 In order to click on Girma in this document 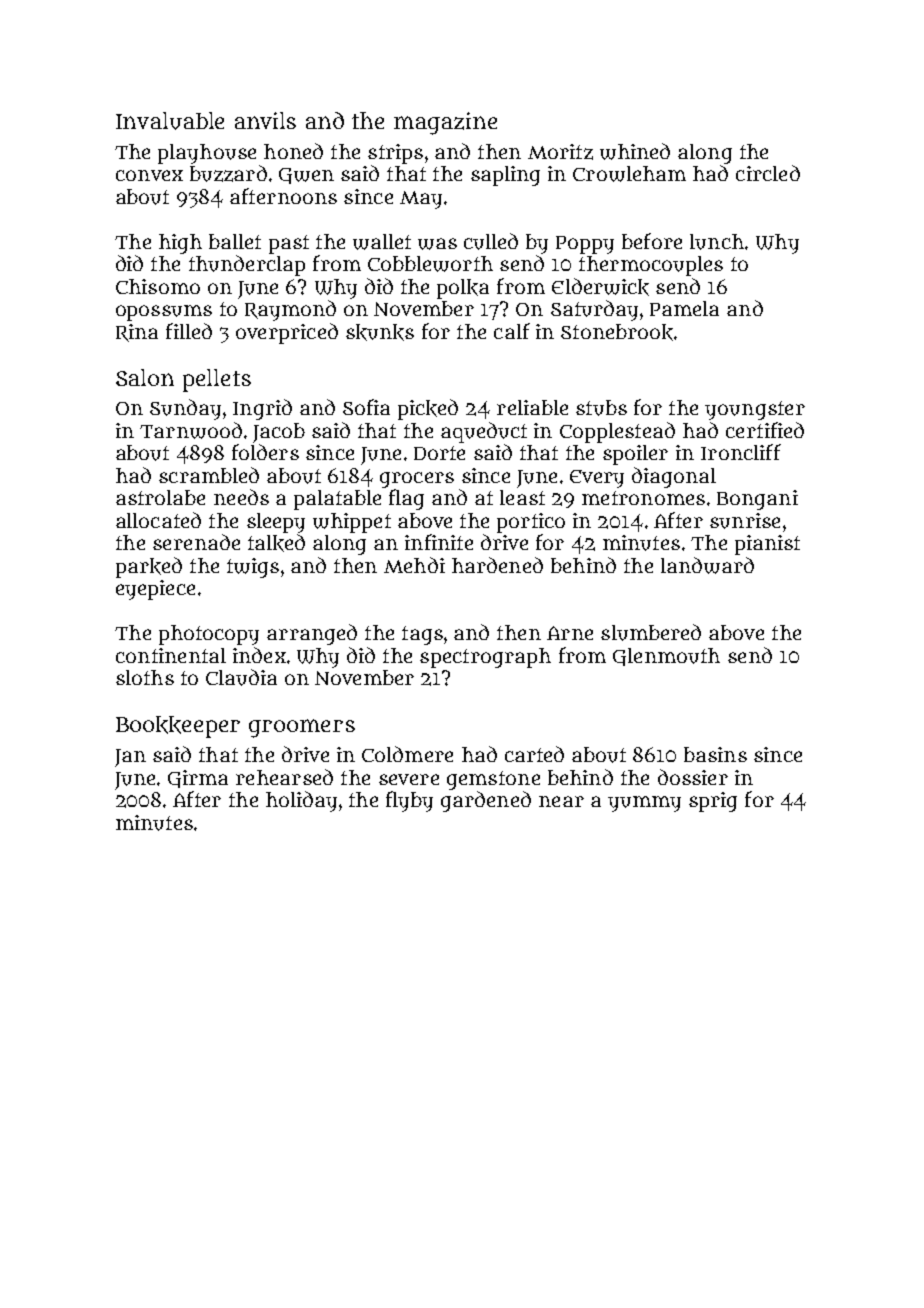, I will do `click(198, 779)`.
